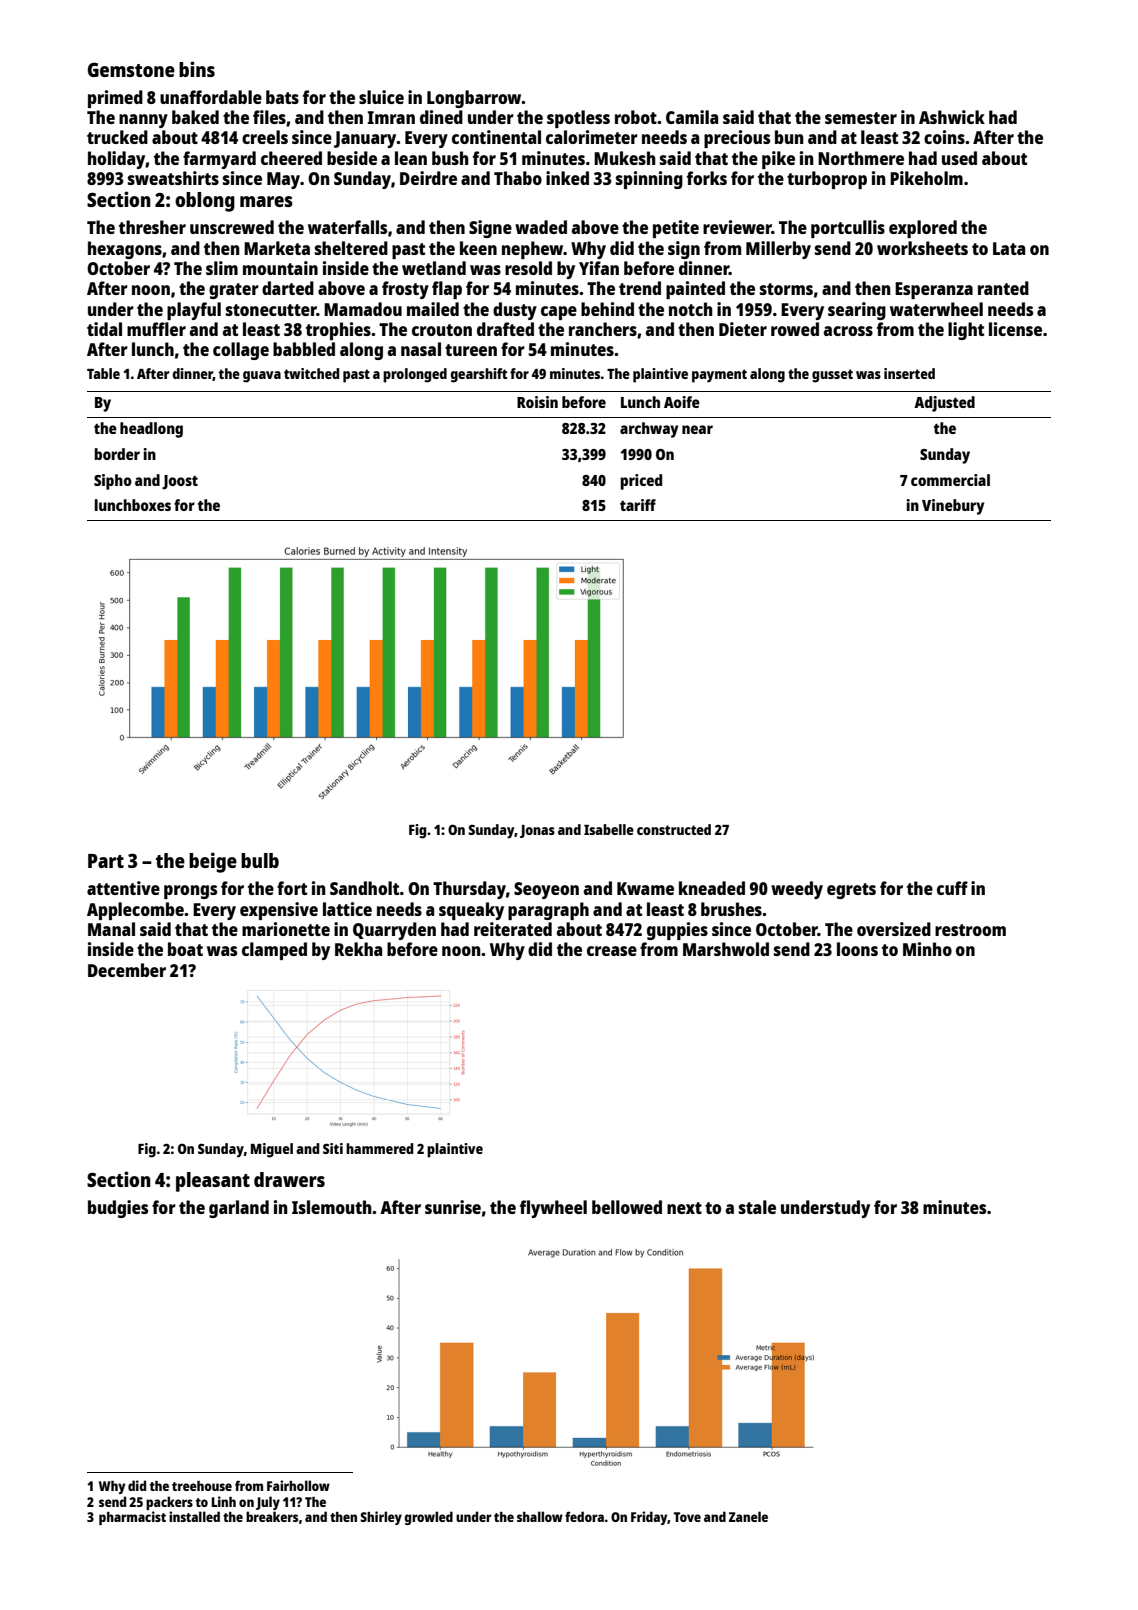 The image size is (1138, 1610). I want to click on Zanele, so click(748, 1516).
